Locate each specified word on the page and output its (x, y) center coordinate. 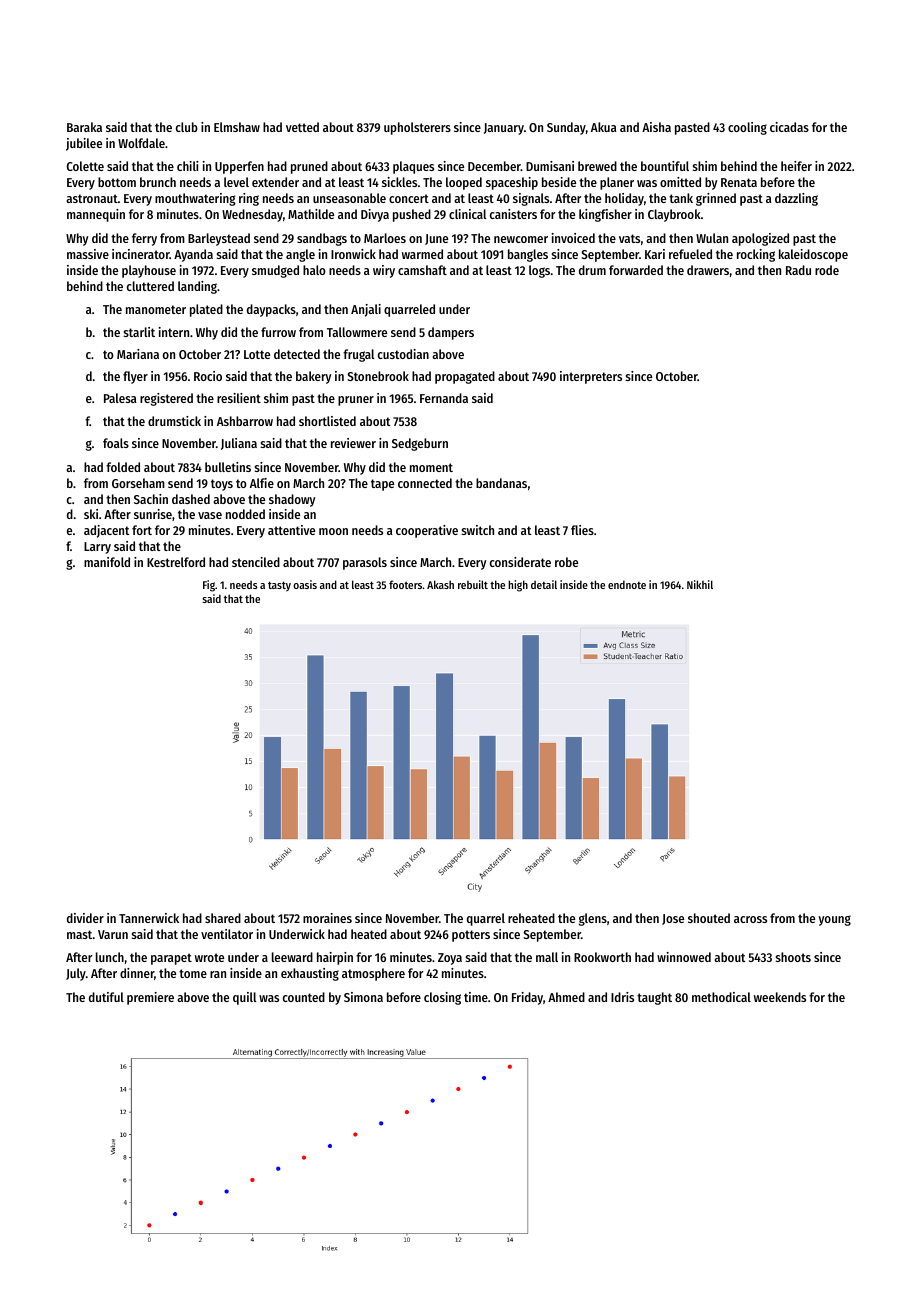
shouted (709, 918)
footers (405, 584)
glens (593, 919)
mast (79, 934)
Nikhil (700, 584)
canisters (513, 214)
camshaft (422, 270)
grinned (716, 199)
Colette (85, 166)
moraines (327, 918)
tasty (279, 586)
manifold (107, 562)
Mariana (138, 354)
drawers (708, 270)
